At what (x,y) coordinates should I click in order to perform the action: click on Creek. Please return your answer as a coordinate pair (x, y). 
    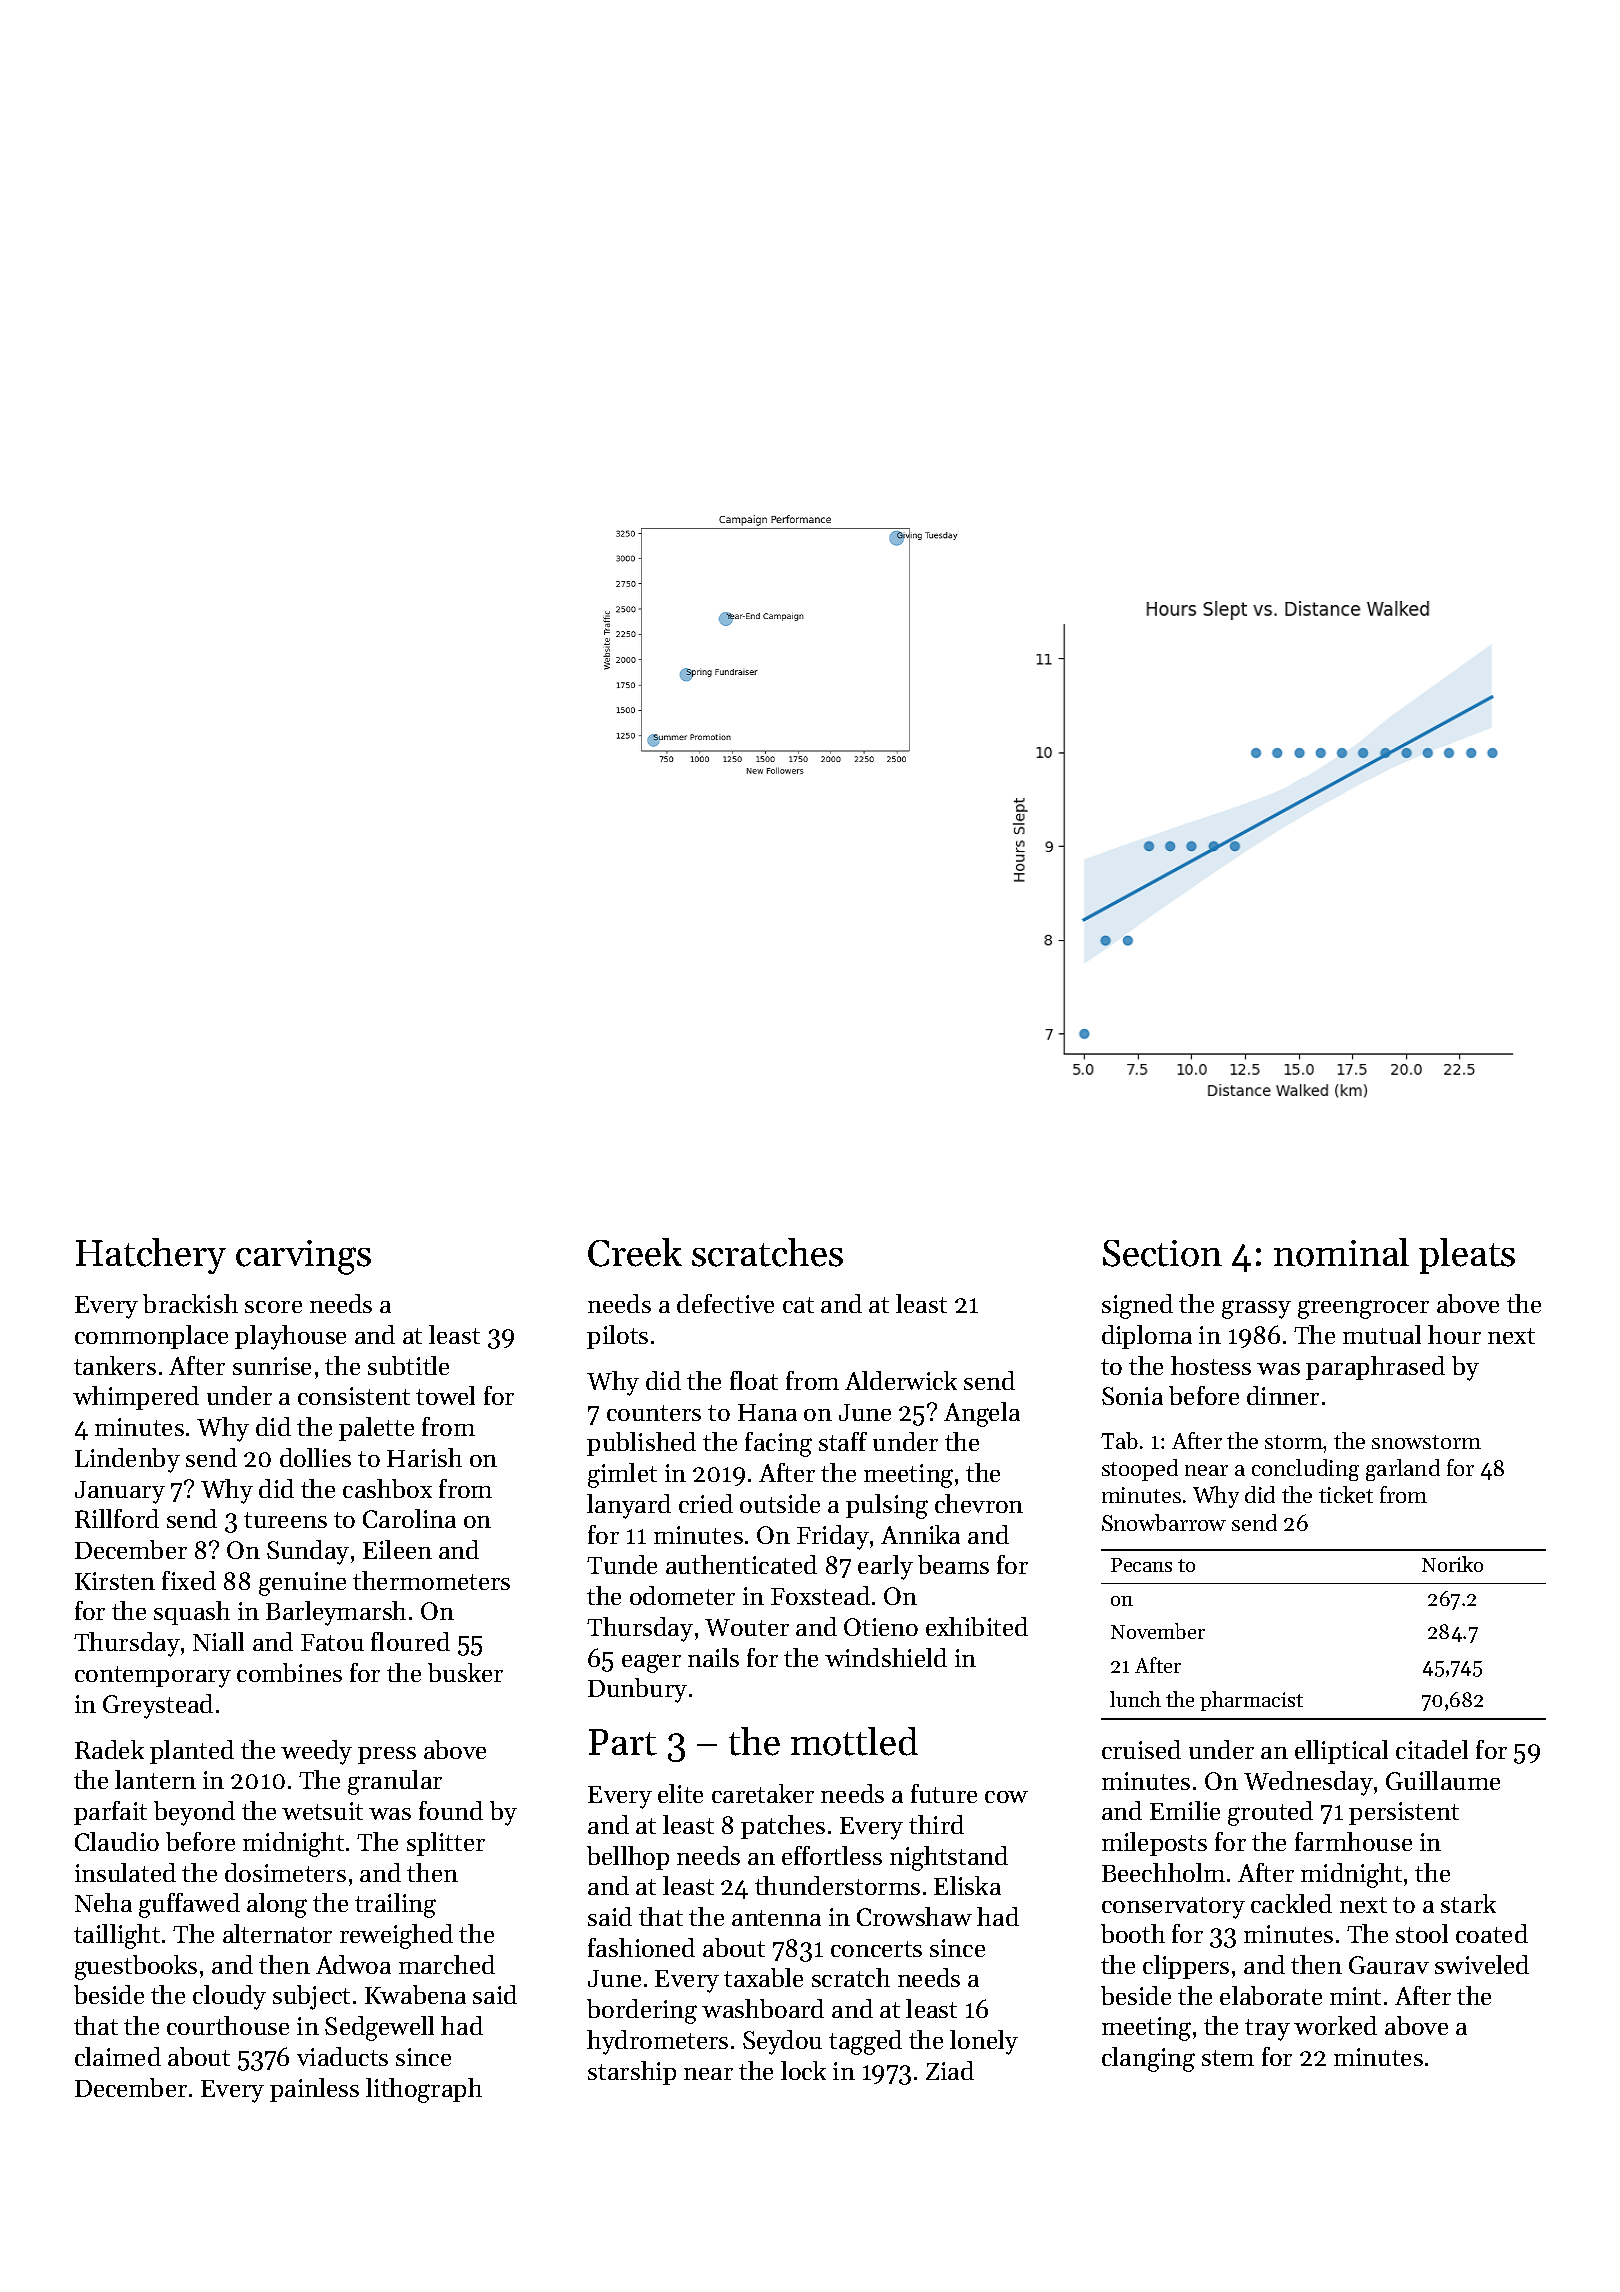
    Looking at the image, I should click on (635, 1252).
